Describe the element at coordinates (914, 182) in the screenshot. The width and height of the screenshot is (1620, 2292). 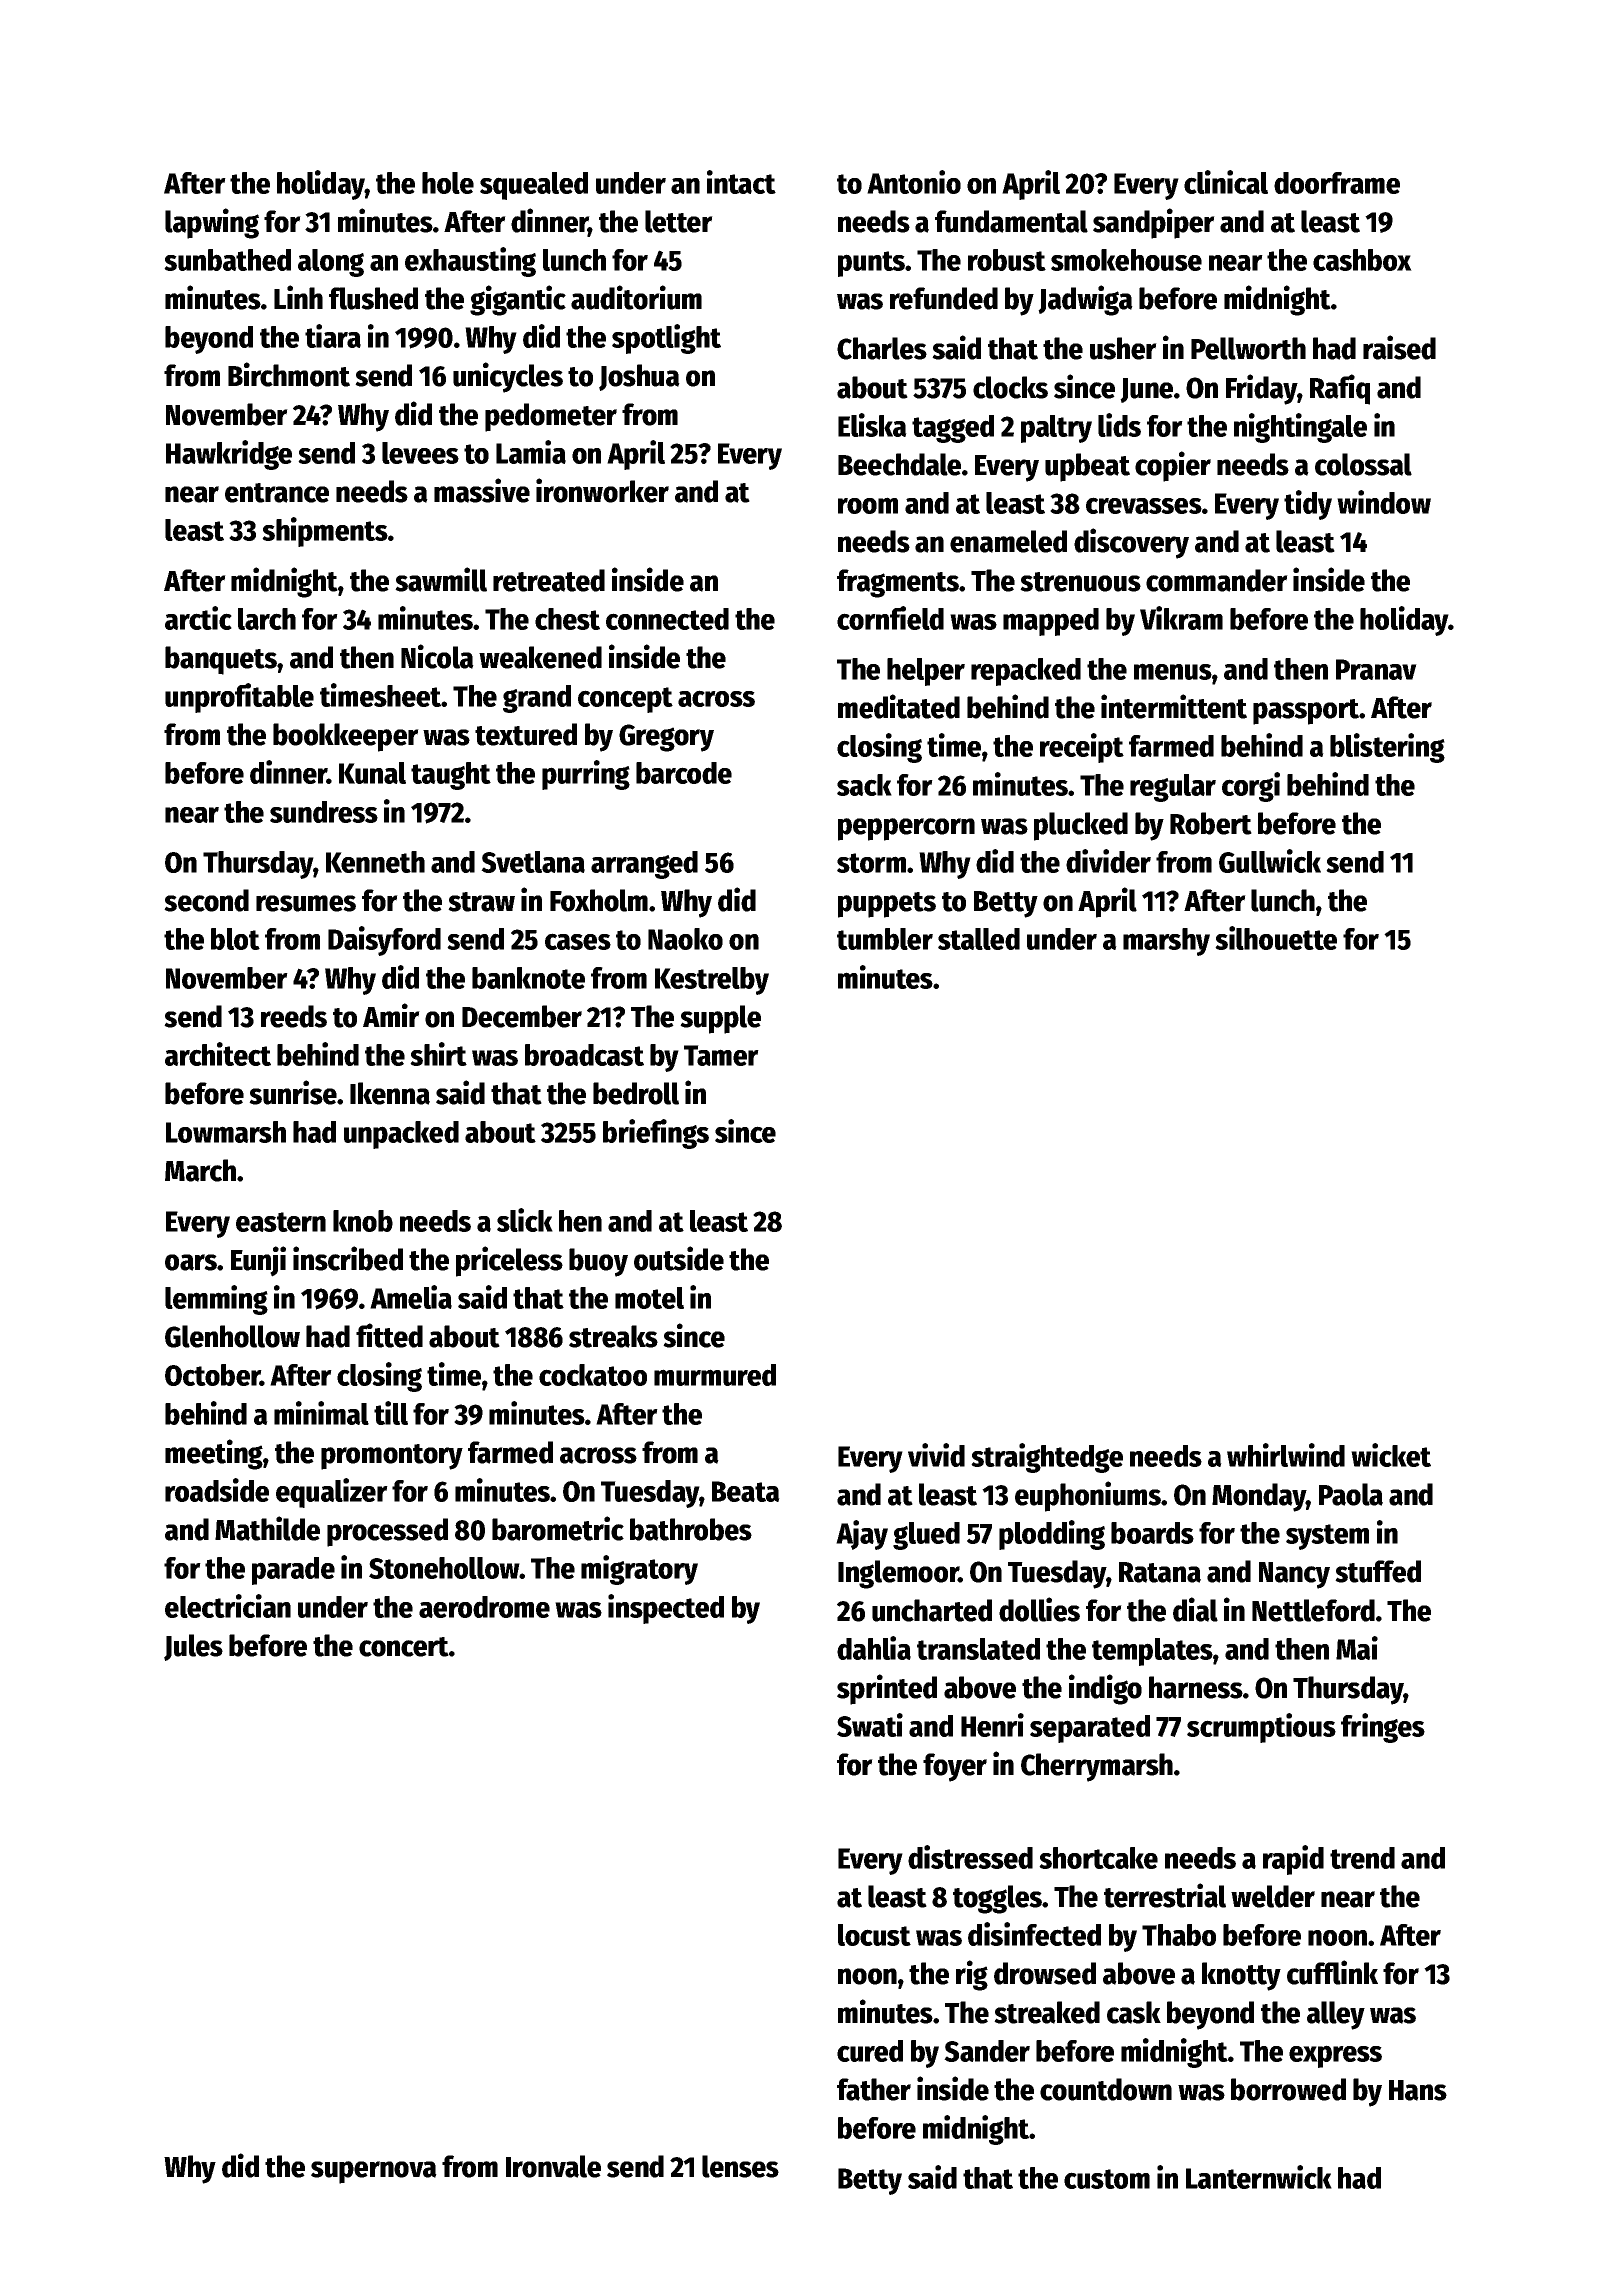
I see `Antonio` at that location.
